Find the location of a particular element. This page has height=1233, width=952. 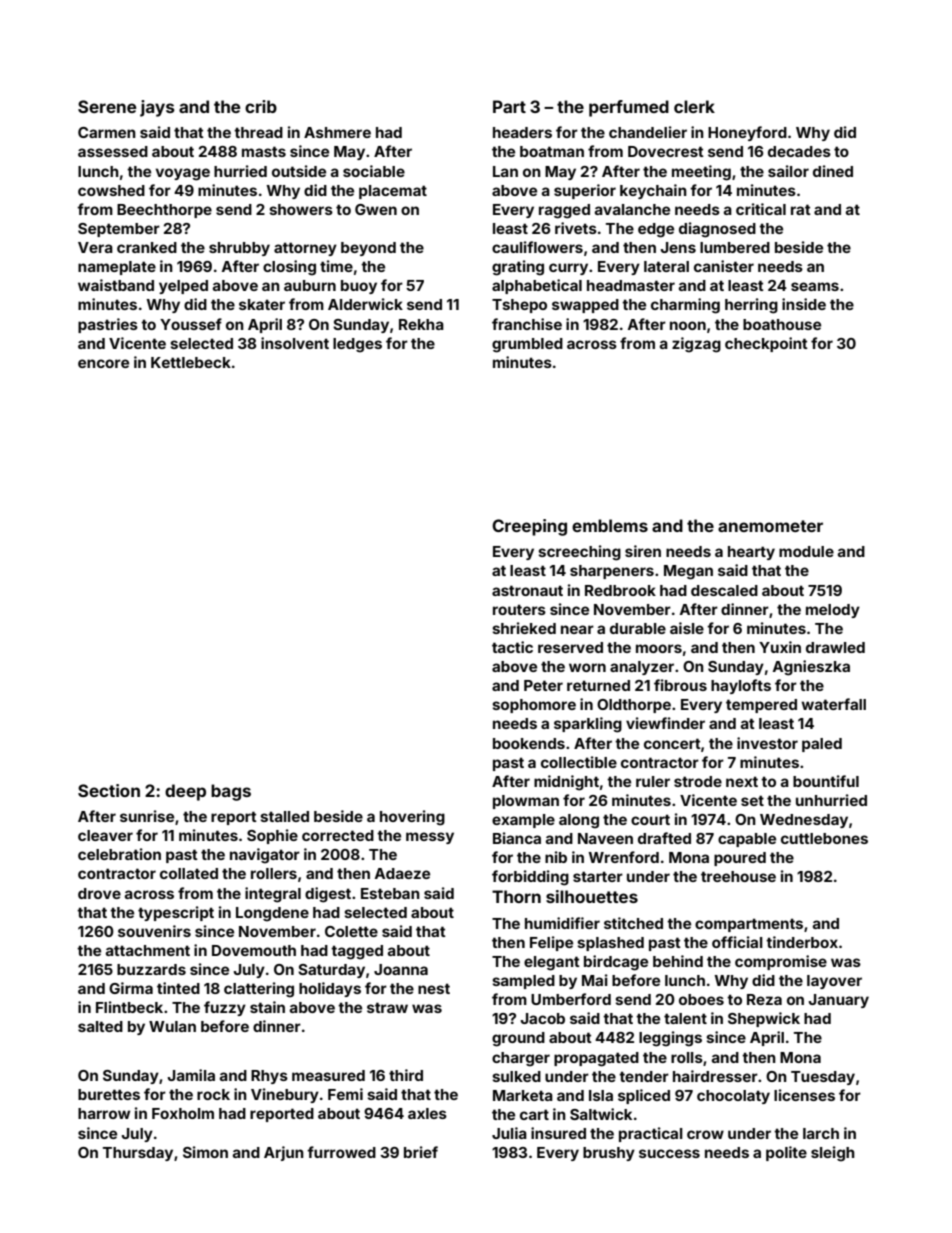

third is located at coordinates (406, 1075).
